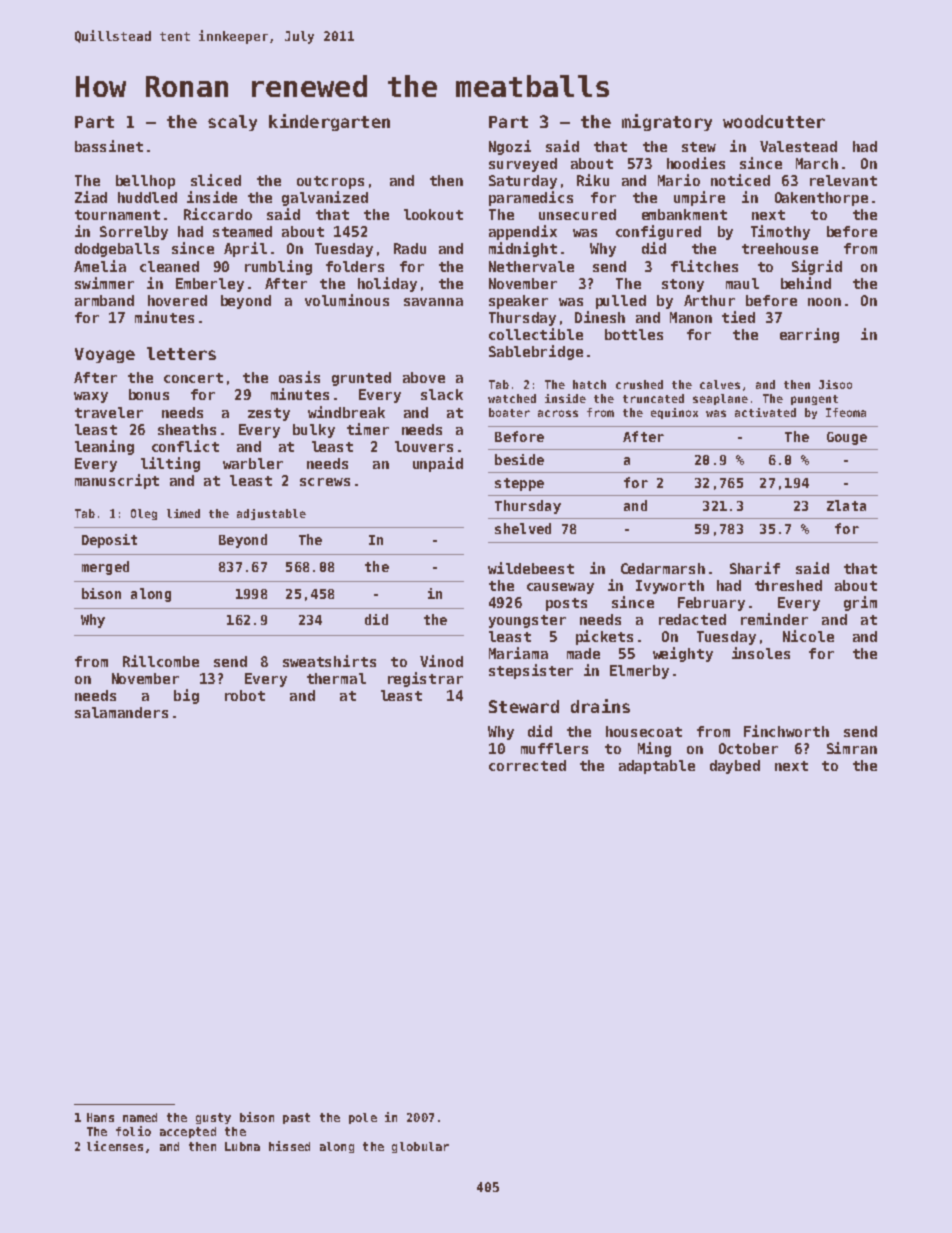 This document has height=1233, width=952. What do you see at coordinates (441, 661) in the document?
I see `Vinod` at bounding box center [441, 661].
